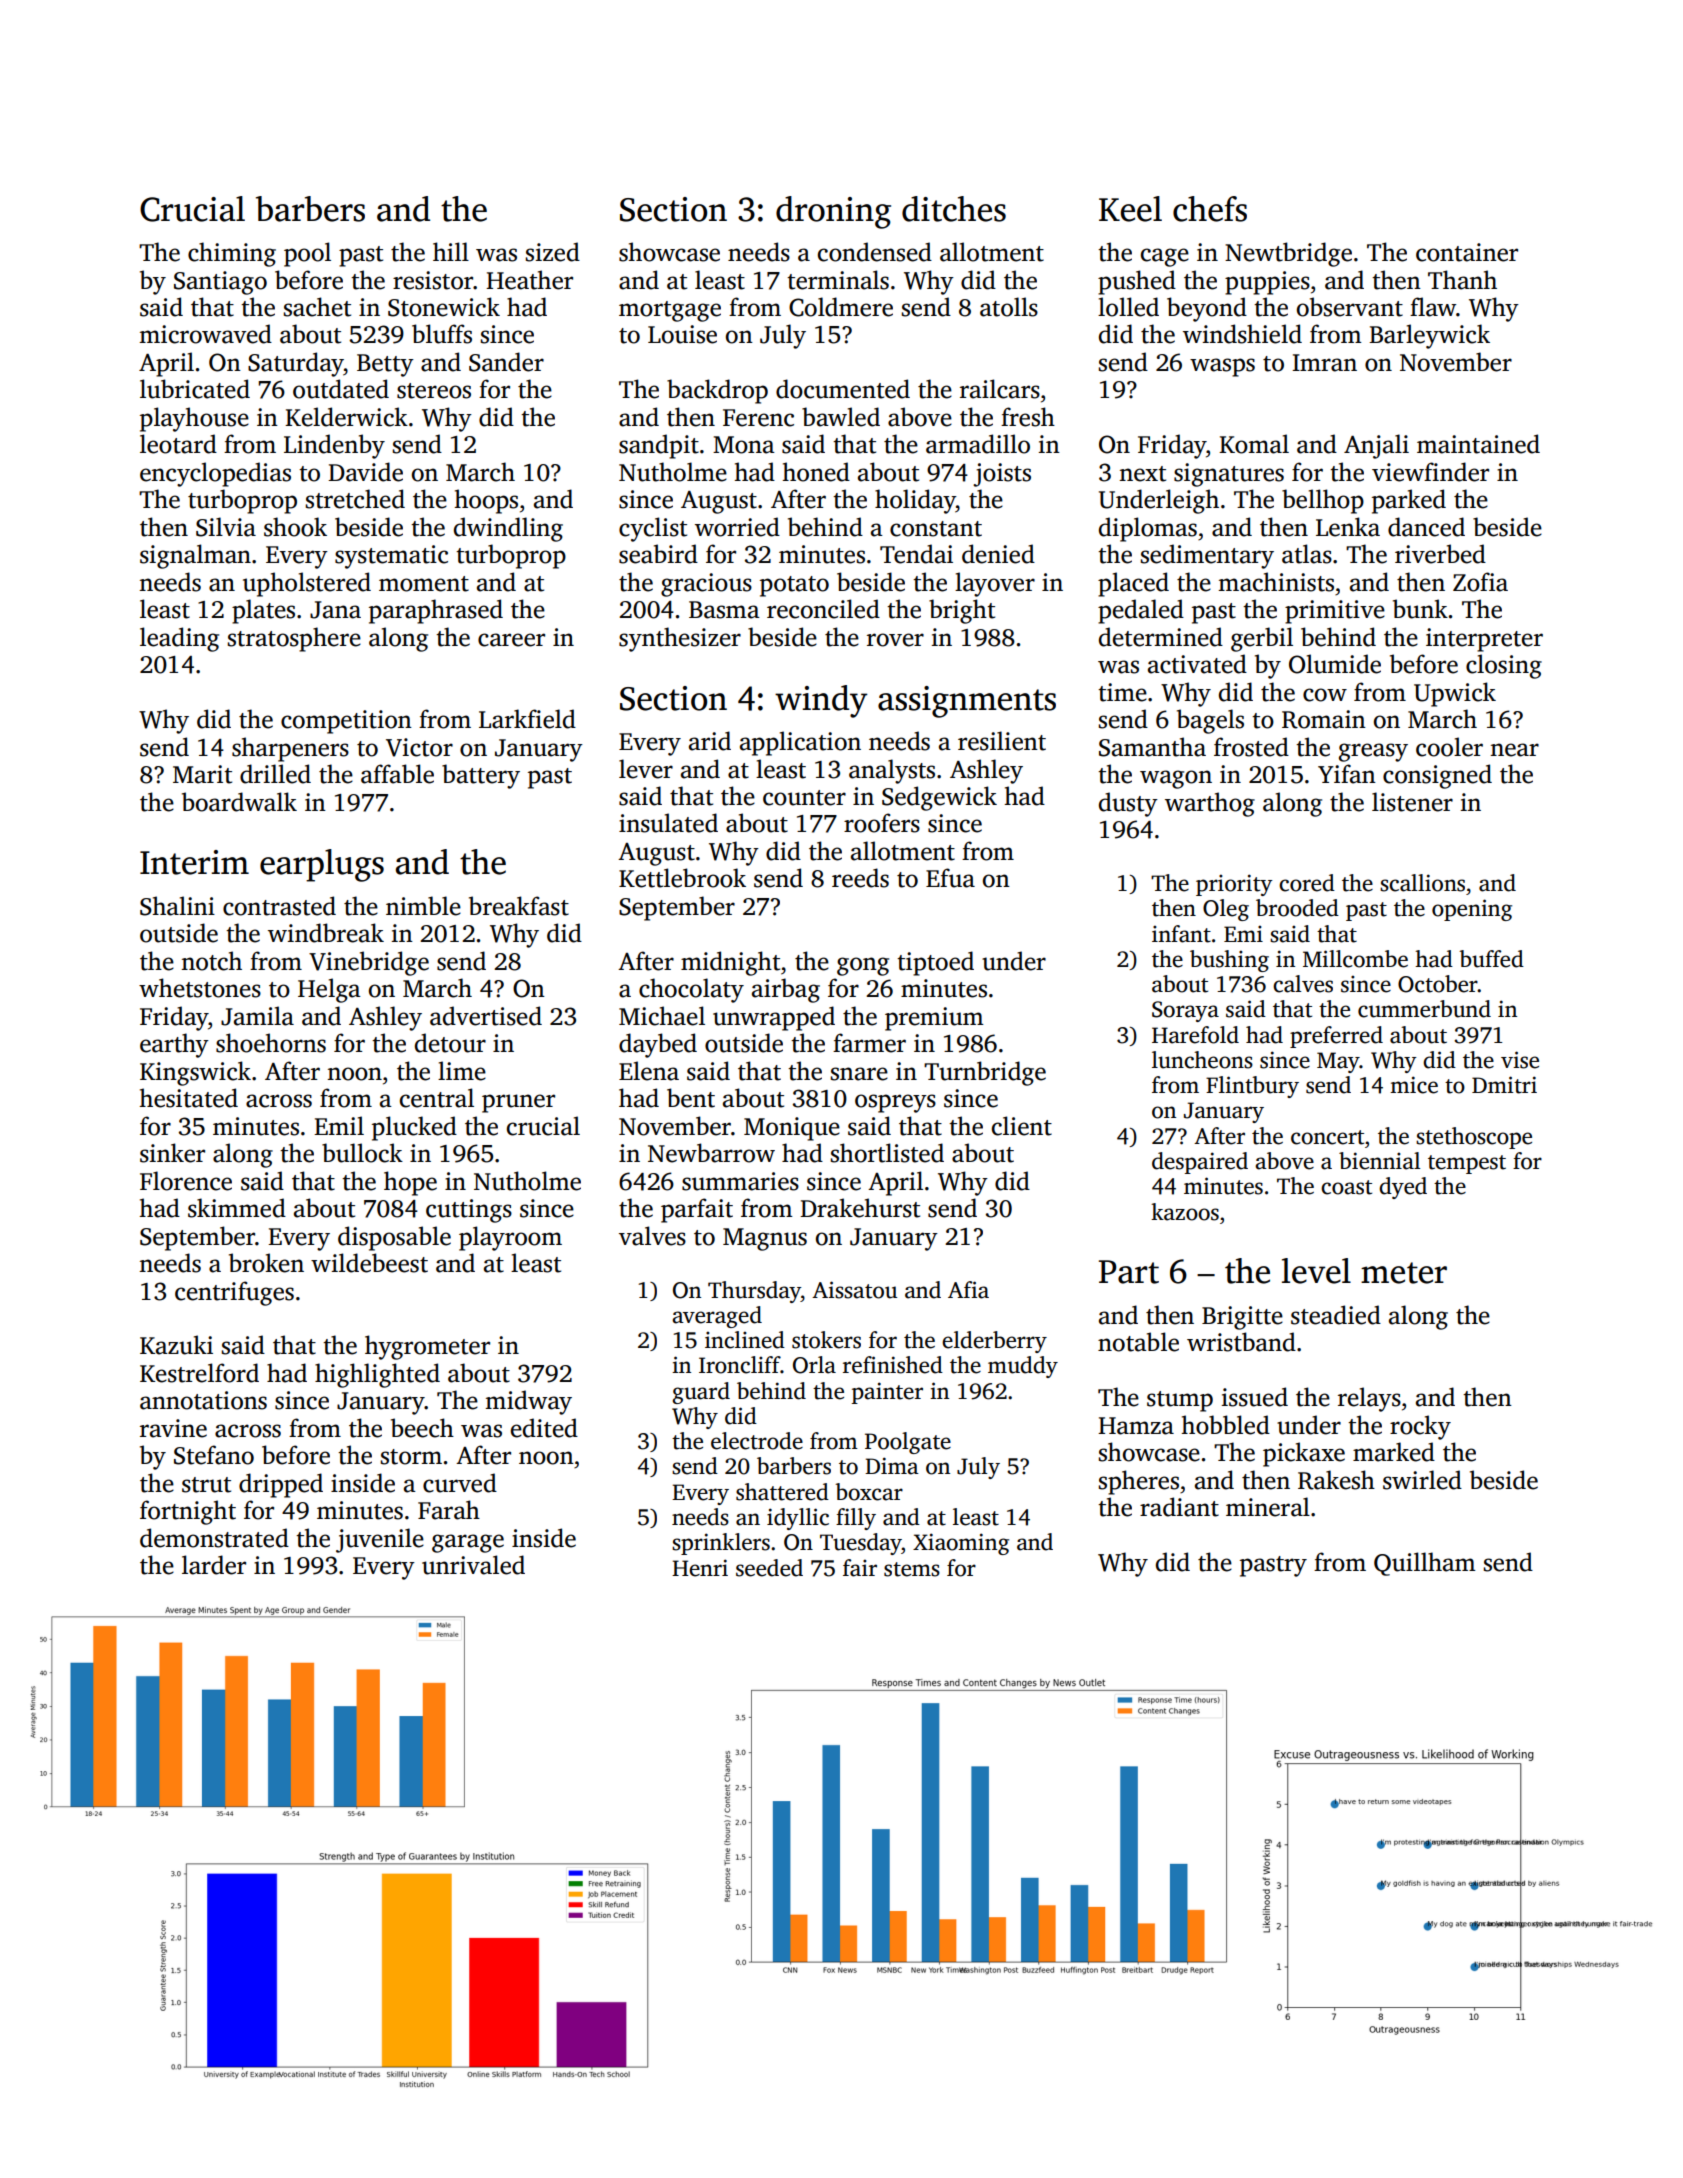 This screenshot has height=2178, width=1683. I want to click on Emil, so click(339, 1125).
